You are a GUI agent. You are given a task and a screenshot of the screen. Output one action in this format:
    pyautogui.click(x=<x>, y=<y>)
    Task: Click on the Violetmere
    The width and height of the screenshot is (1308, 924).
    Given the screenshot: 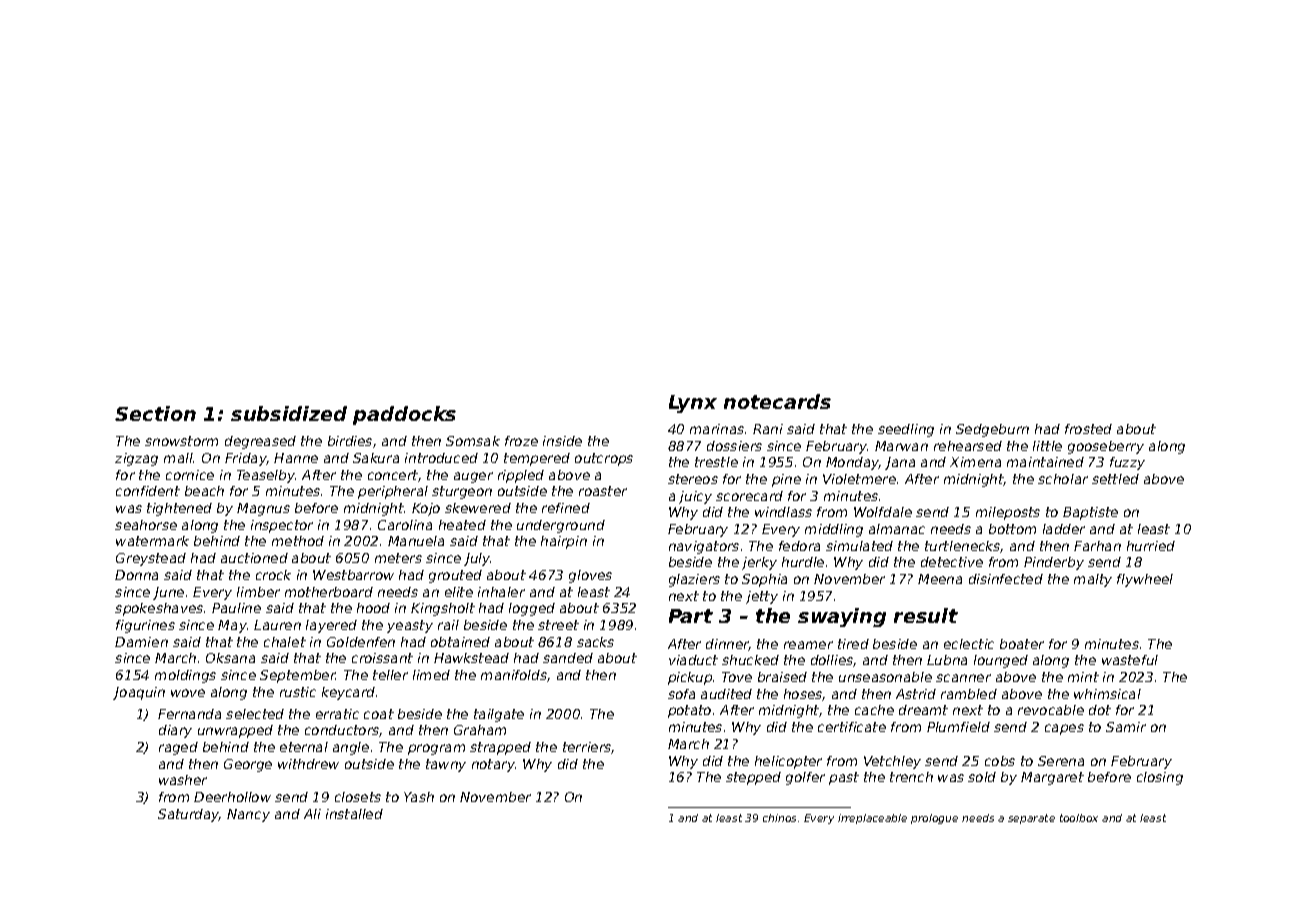 What is the action you would take?
    pyautogui.click(x=859, y=479)
